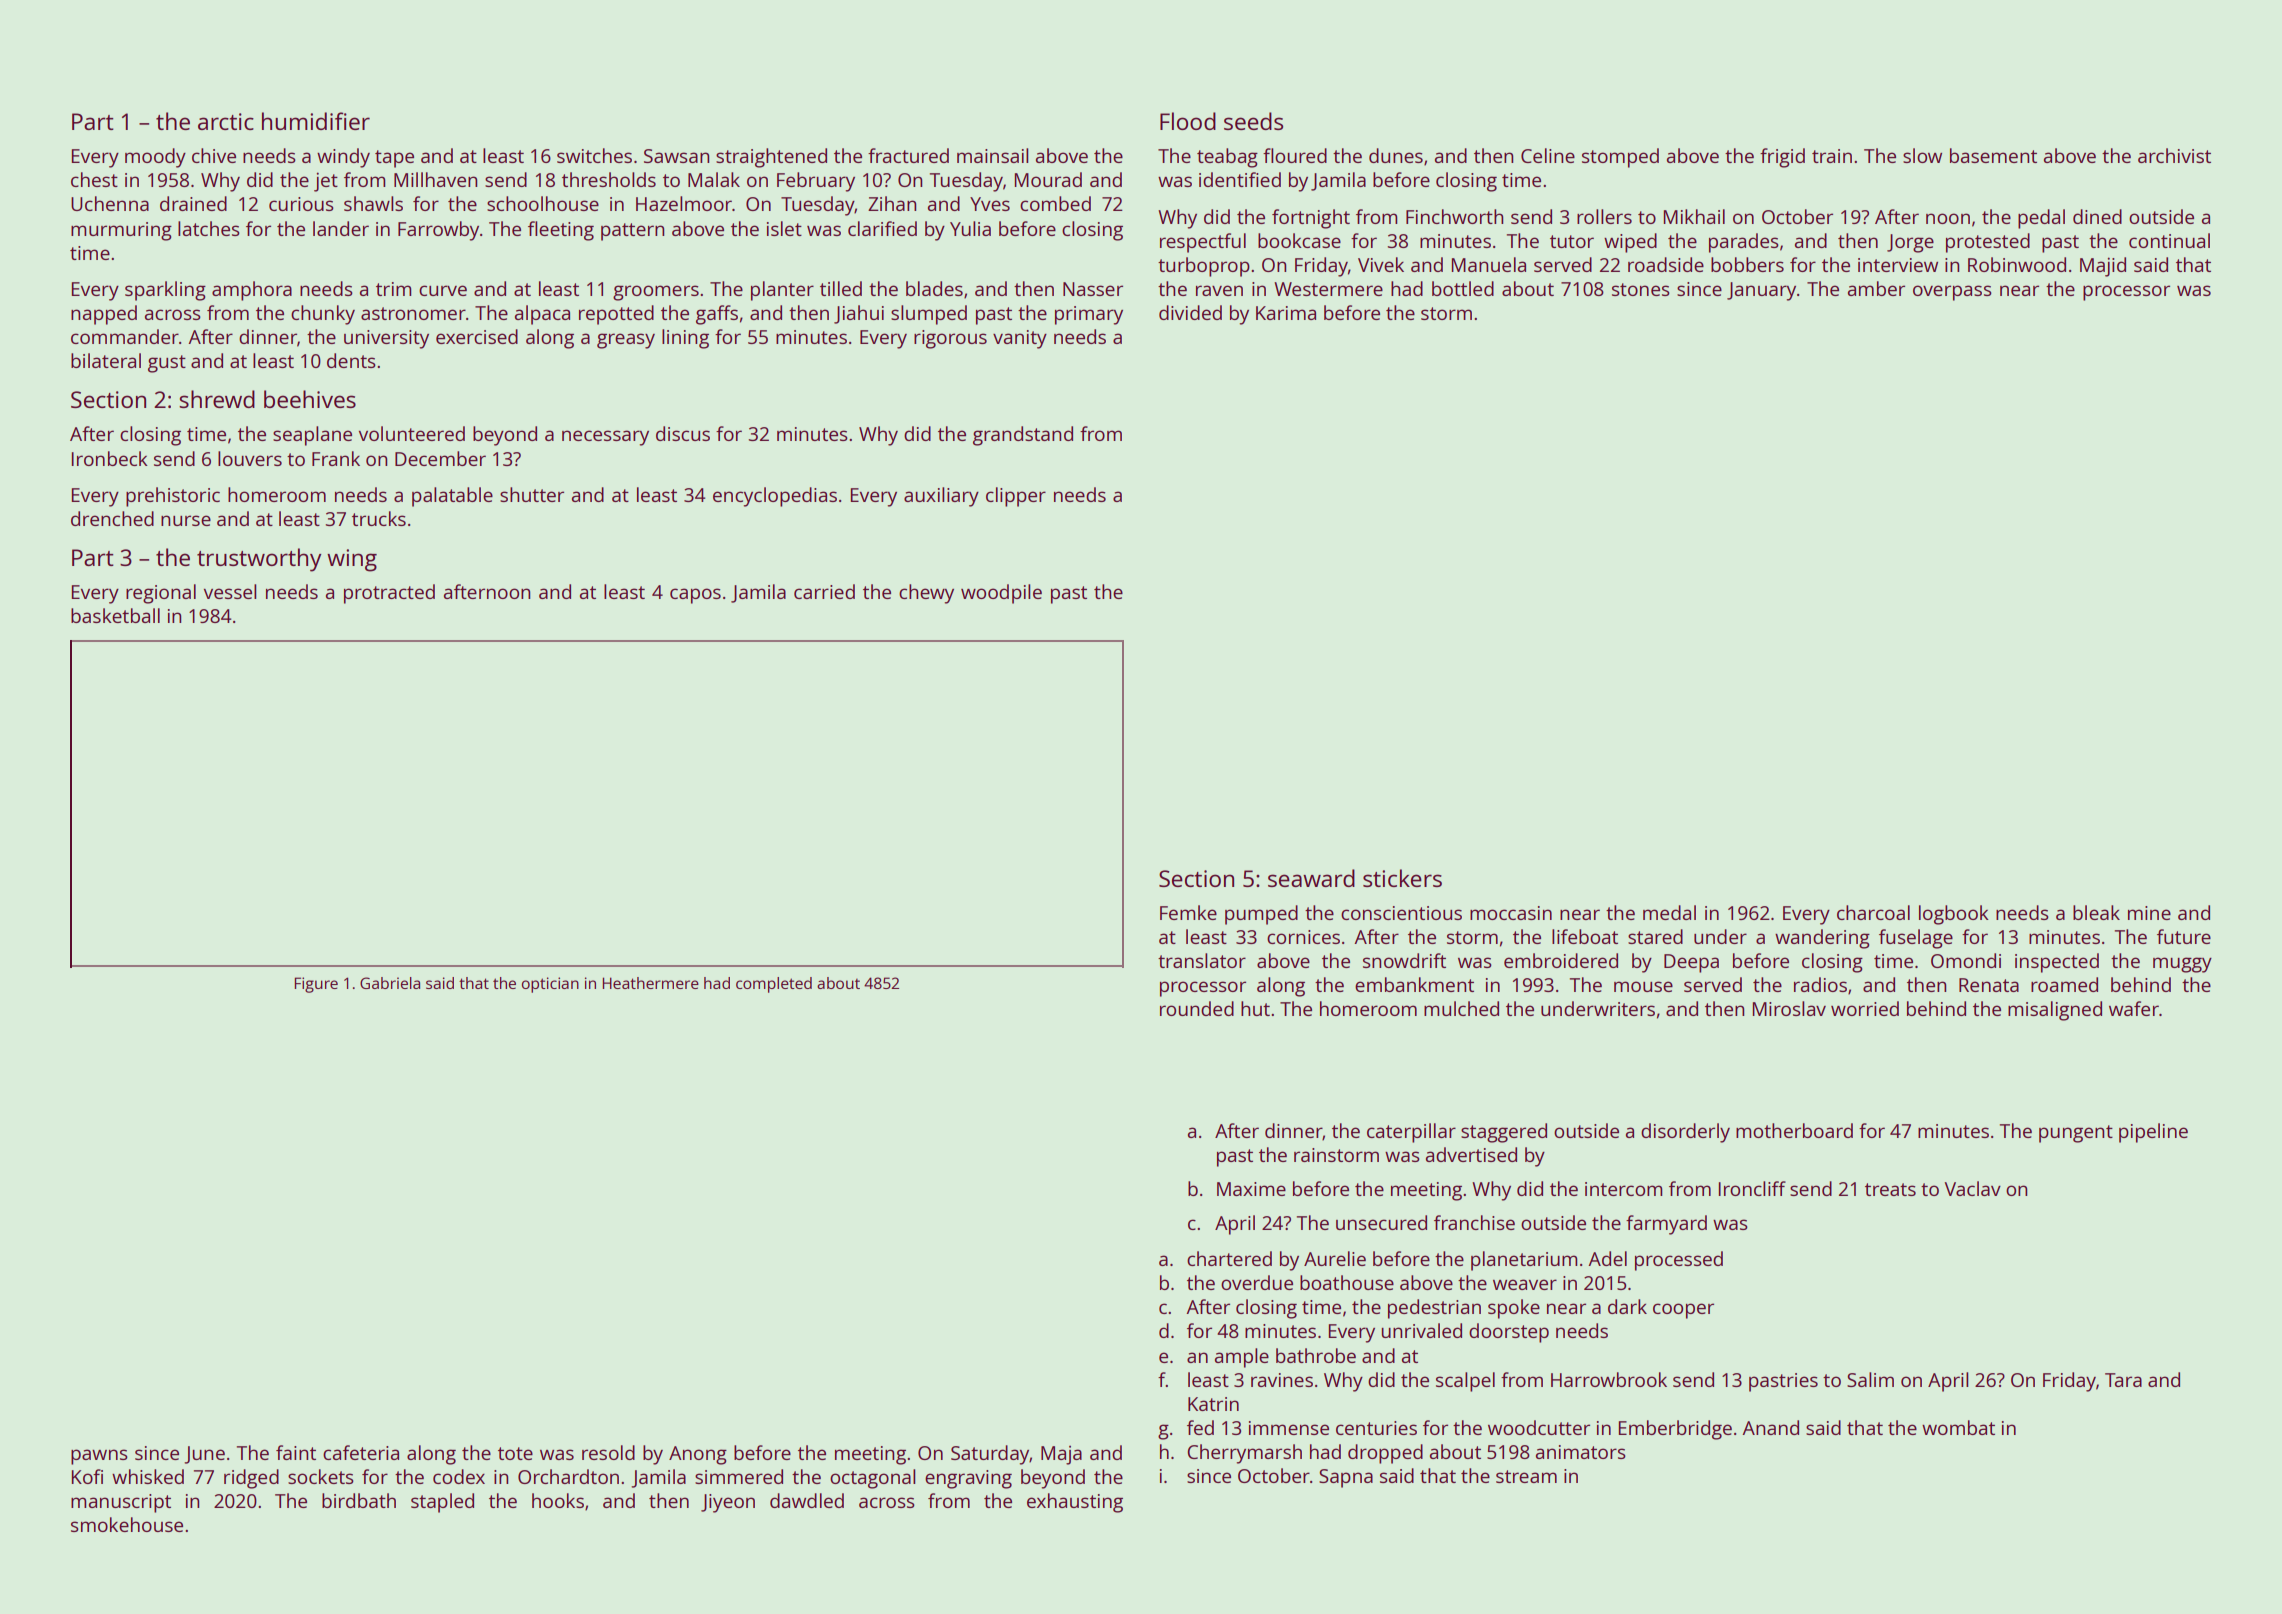  What do you see at coordinates (558, 1500) in the image?
I see `hooks` at bounding box center [558, 1500].
